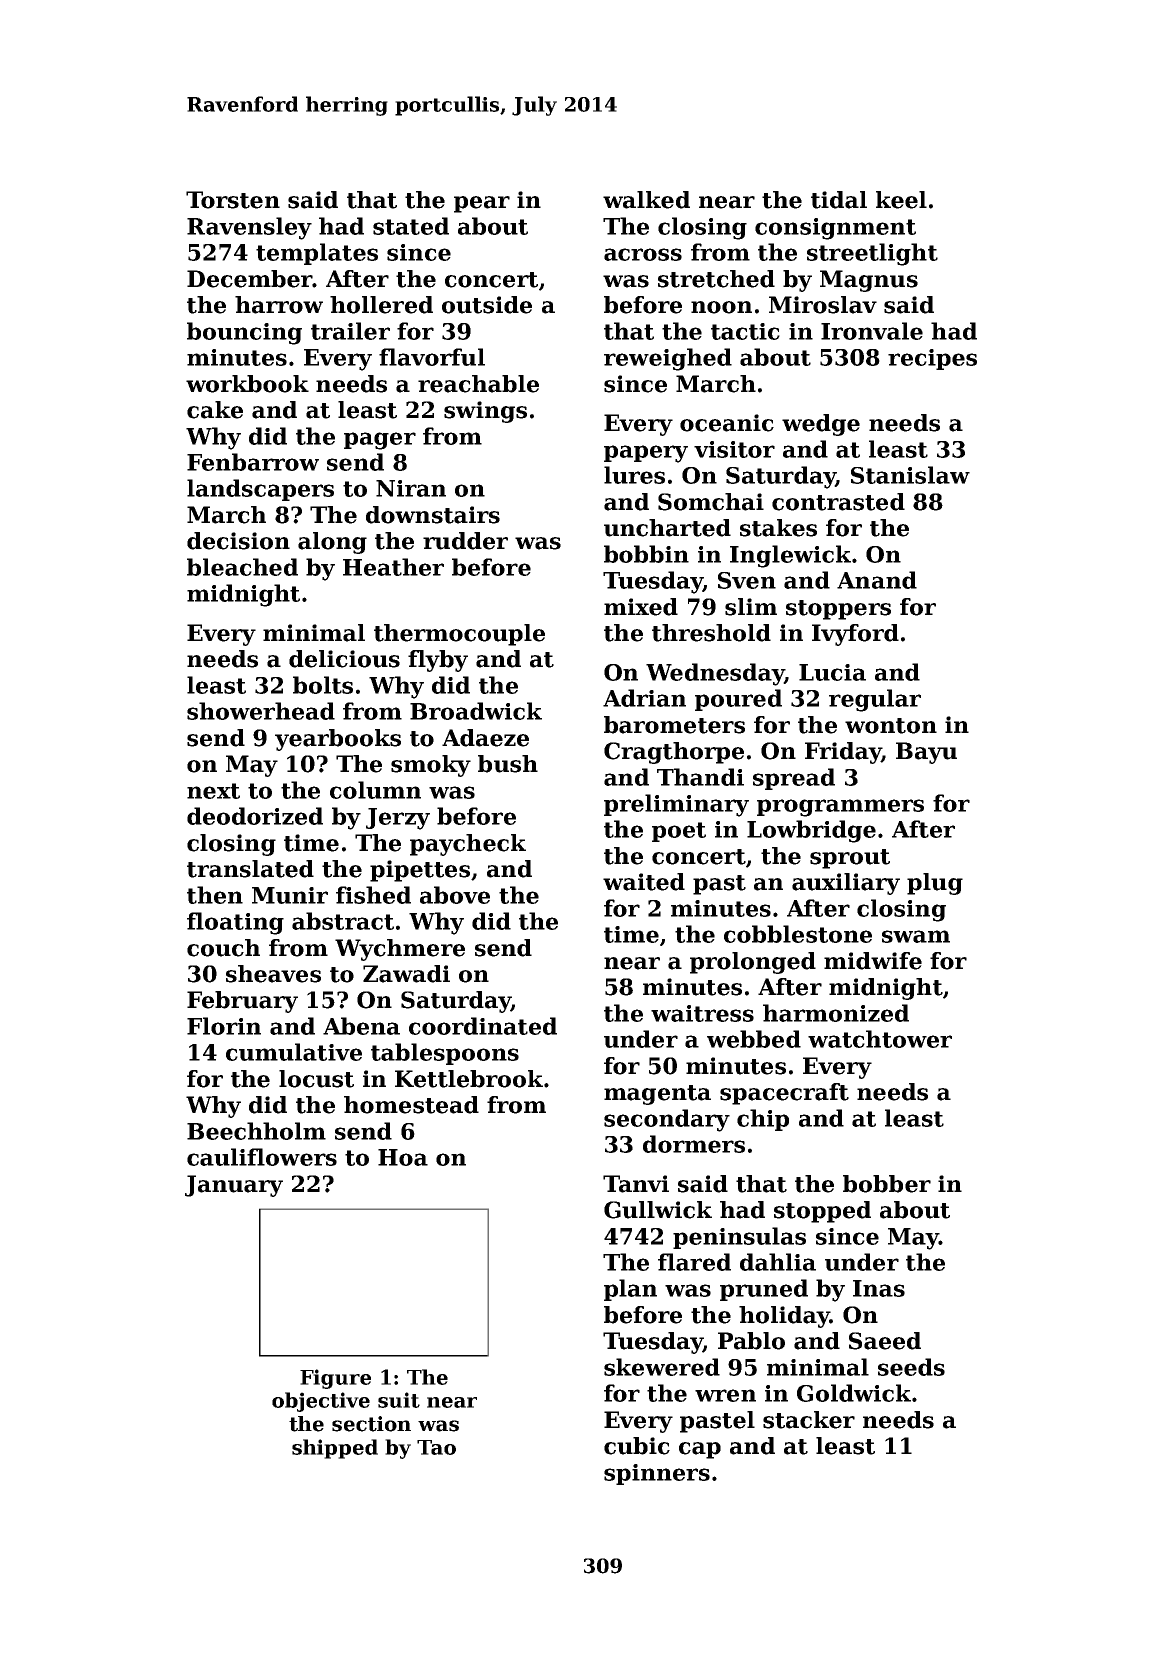 This page has height=1654, width=1165. I want to click on preliminary, so click(676, 805).
